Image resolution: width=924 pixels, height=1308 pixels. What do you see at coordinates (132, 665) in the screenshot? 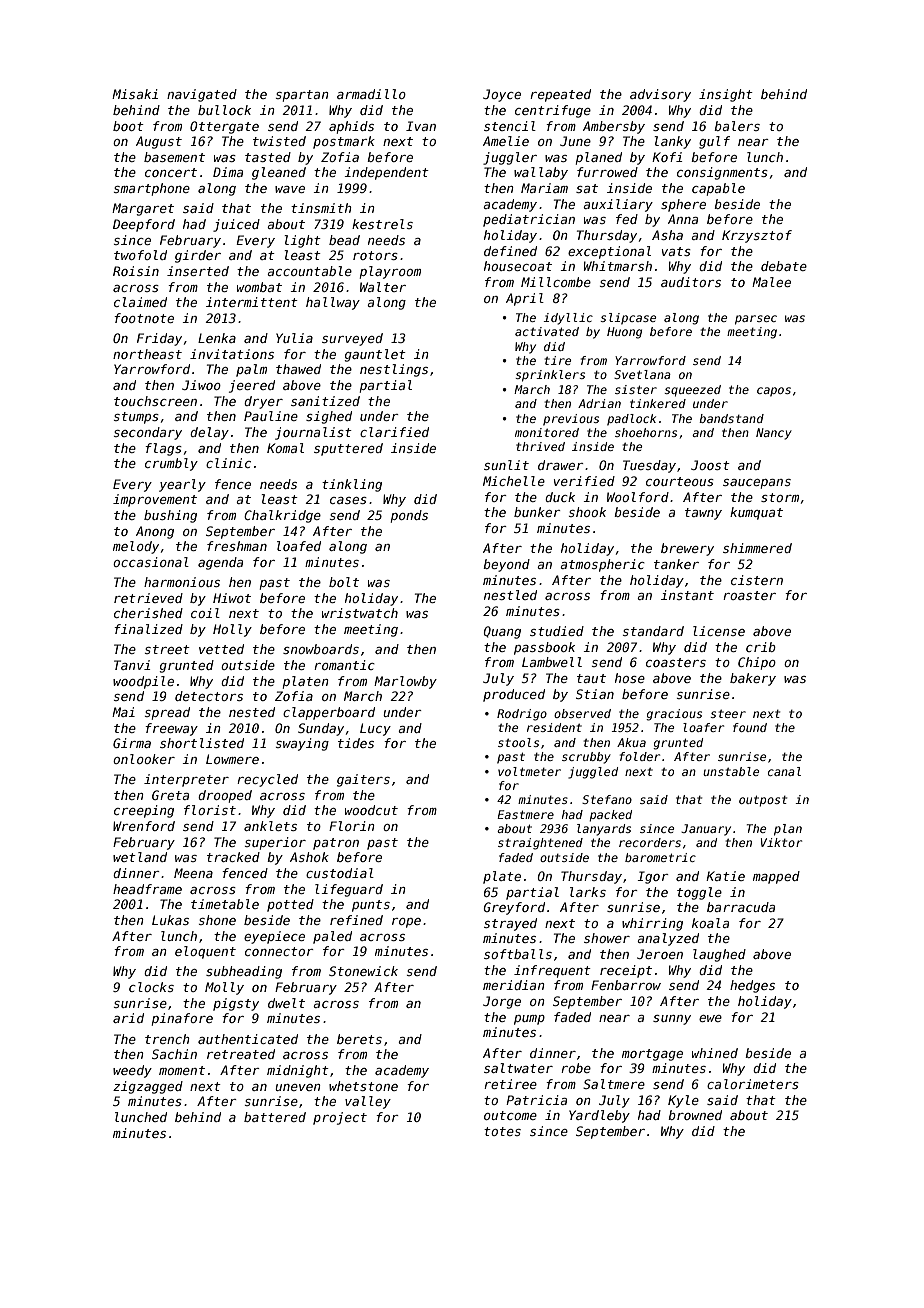
I see `Tanvi` at bounding box center [132, 665].
